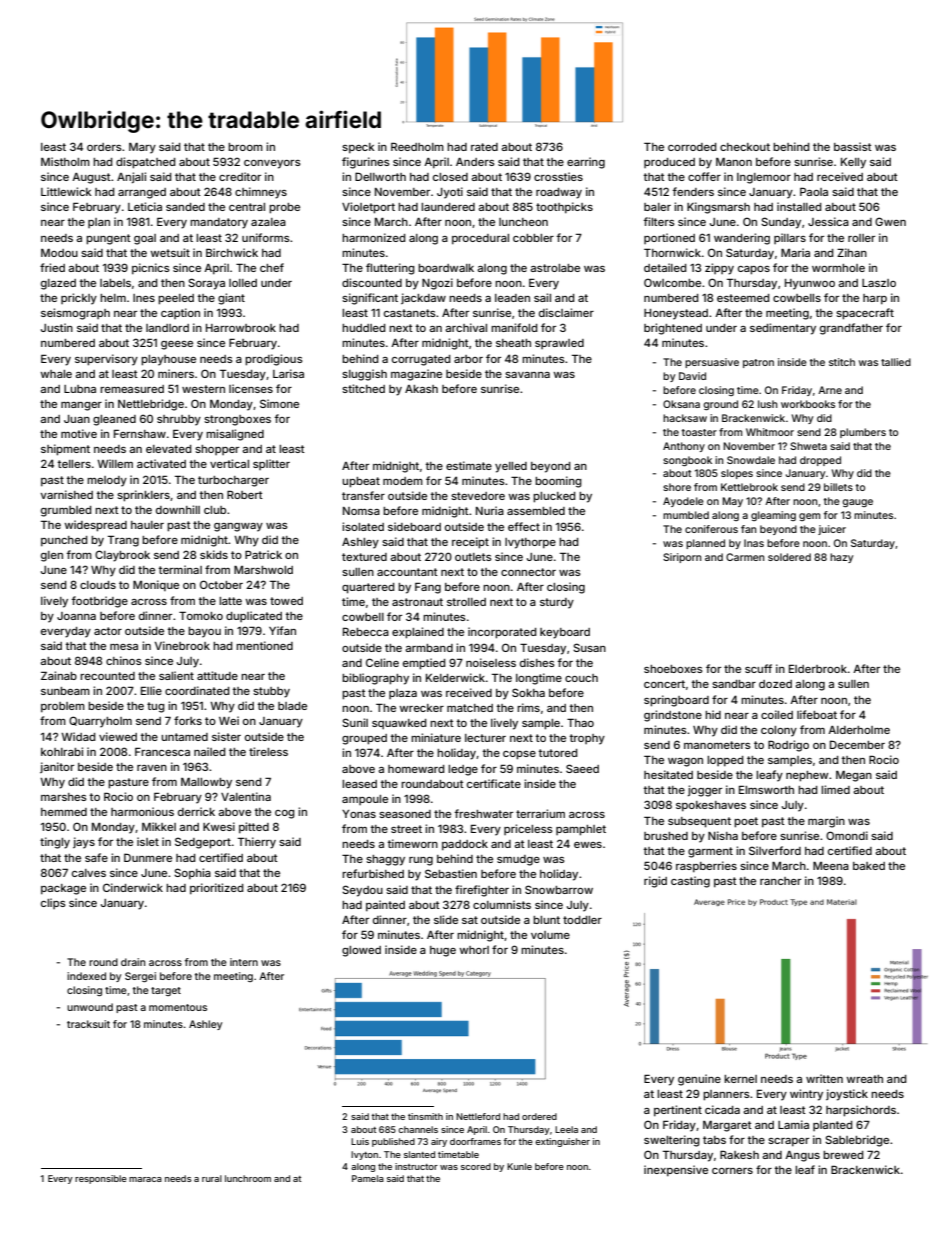 Image resolution: width=952 pixels, height=1233 pixels. I want to click on booming, so click(558, 482).
